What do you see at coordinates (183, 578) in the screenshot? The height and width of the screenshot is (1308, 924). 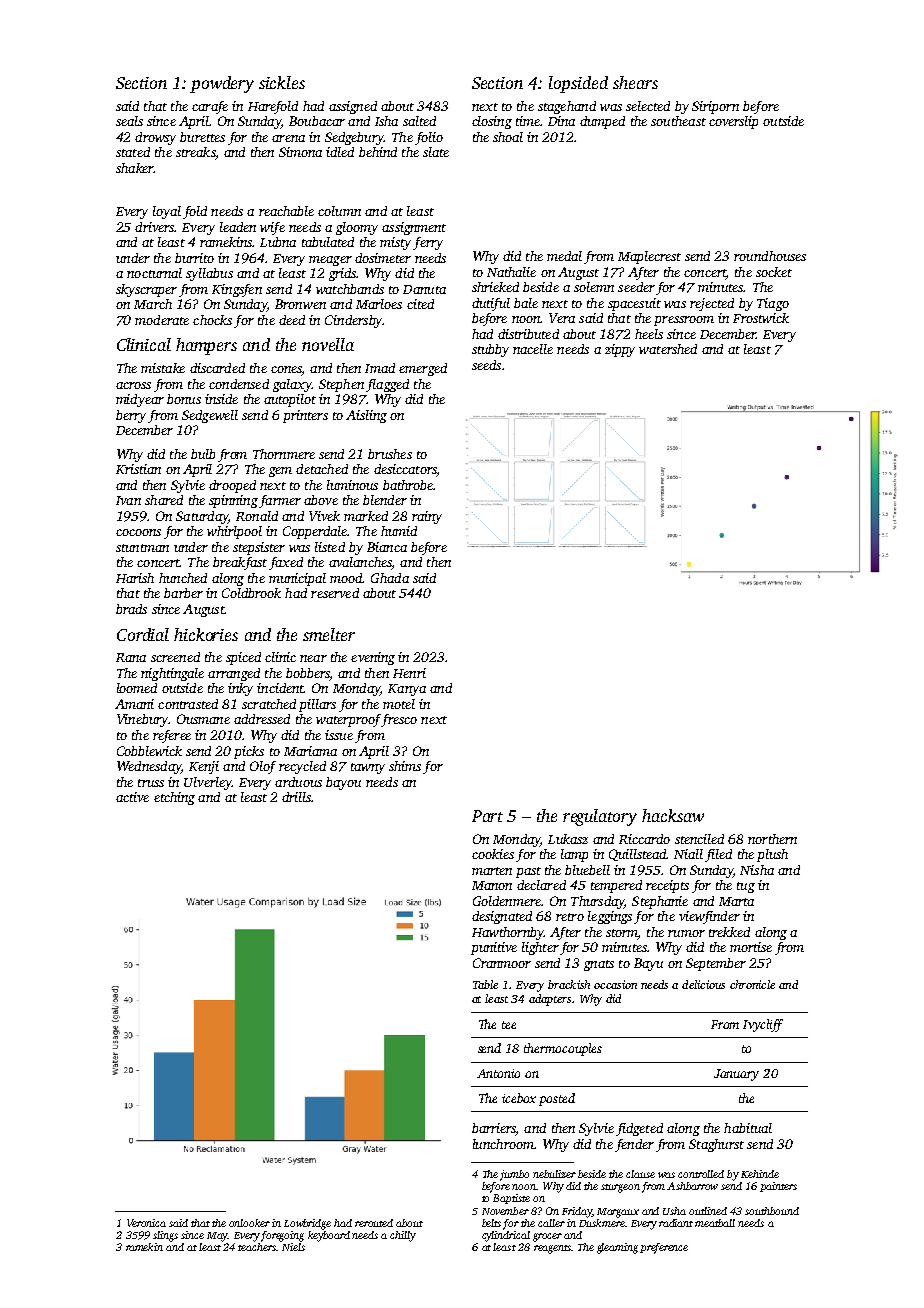 I see `hunched` at bounding box center [183, 578].
